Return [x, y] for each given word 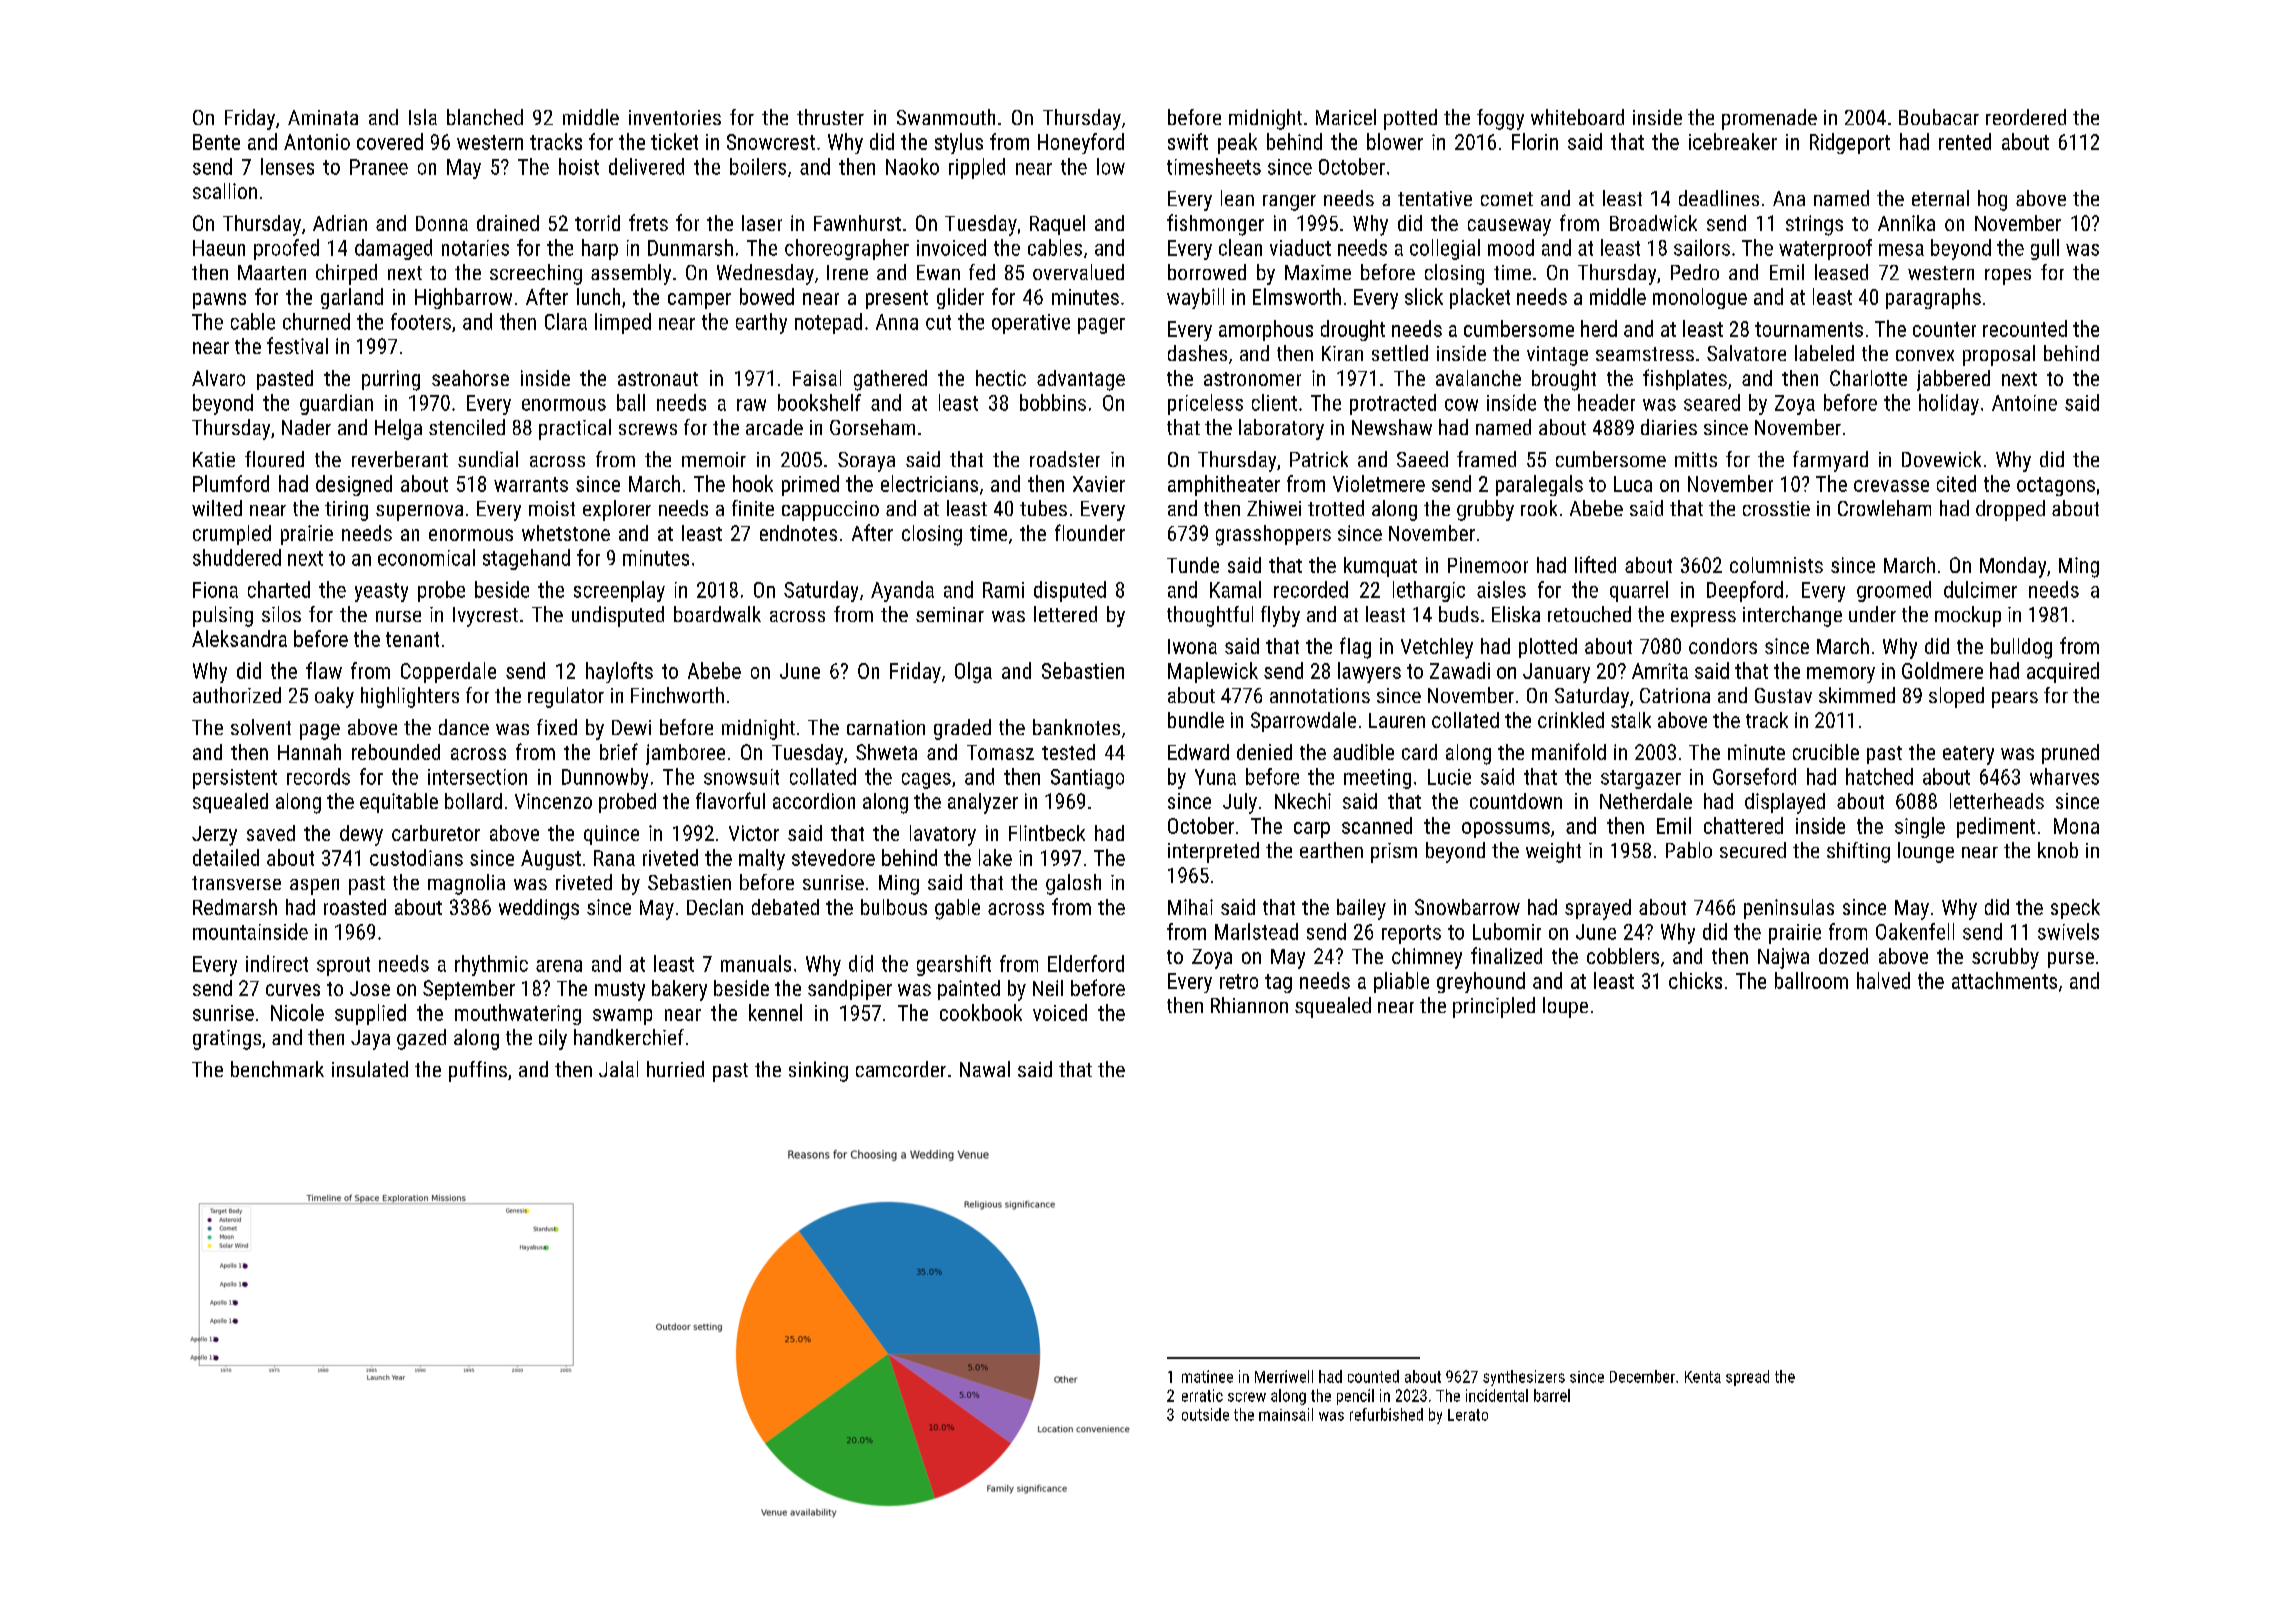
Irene [847, 272]
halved [1883, 980]
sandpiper [850, 990]
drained [508, 223]
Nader [306, 427]
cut [938, 322]
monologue [1700, 298]
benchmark [277, 1069]
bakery [679, 990]
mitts [1696, 459]
